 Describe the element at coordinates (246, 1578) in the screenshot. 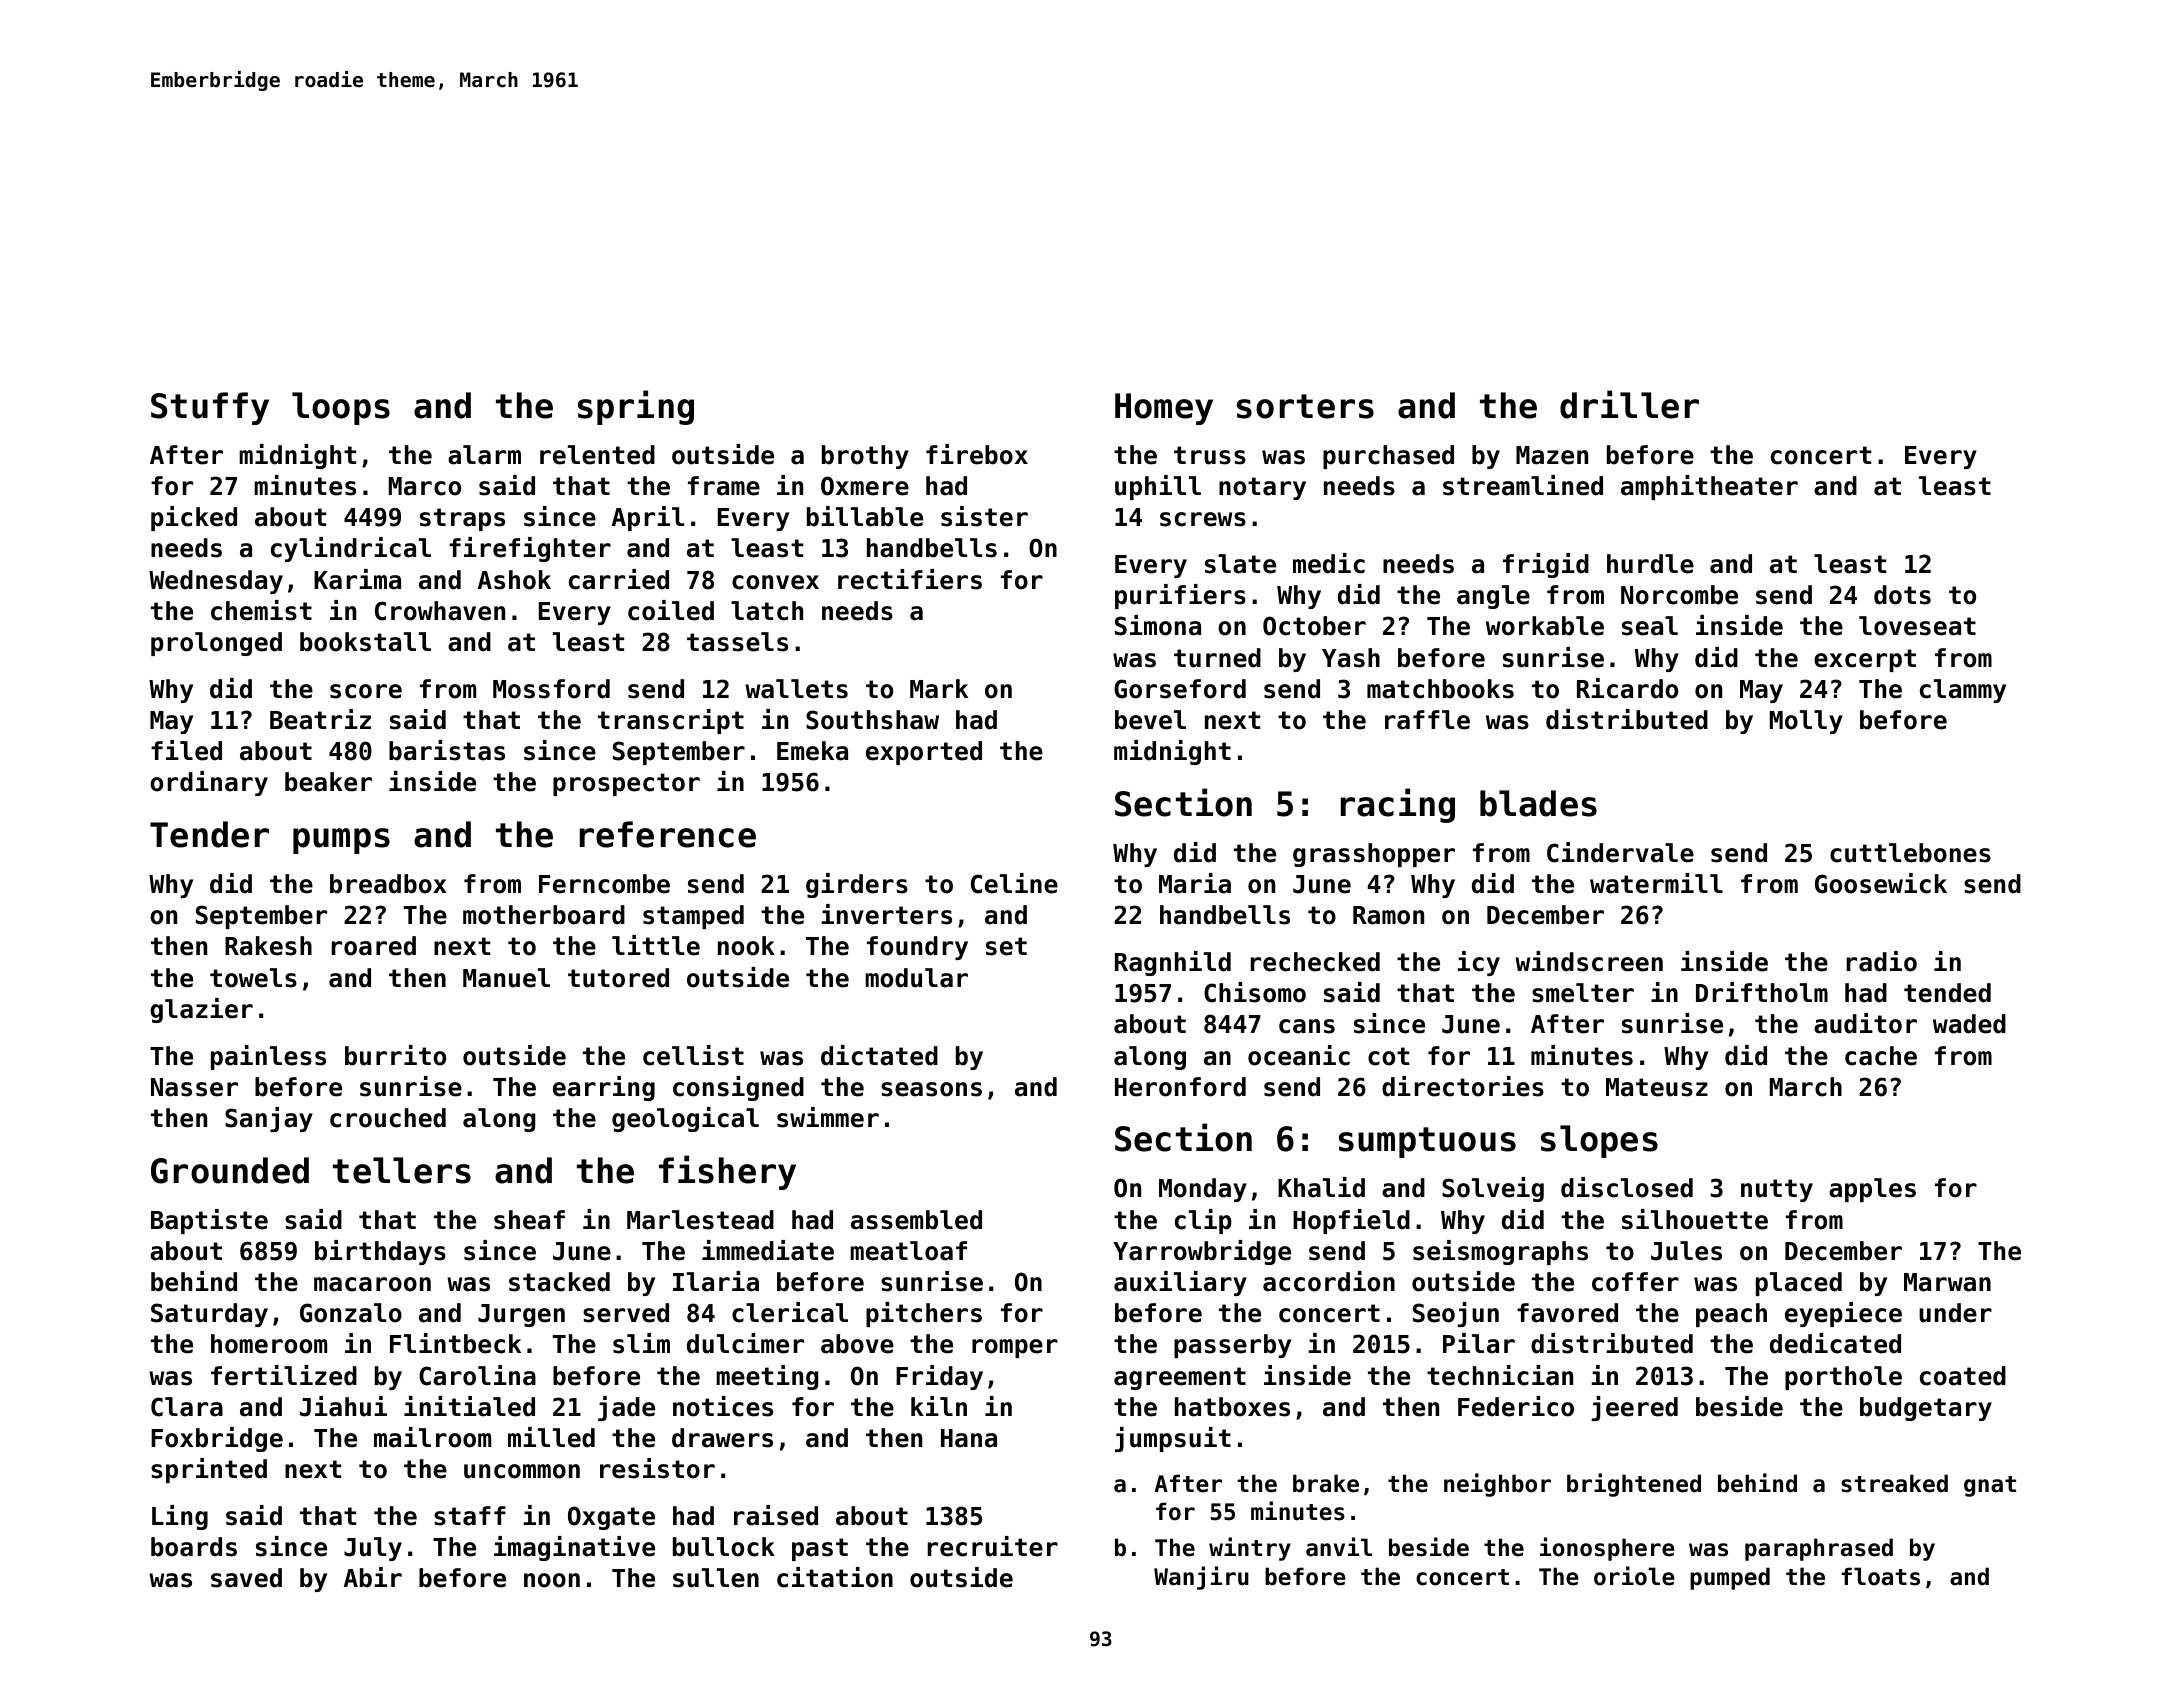

I see `saved` at that location.
